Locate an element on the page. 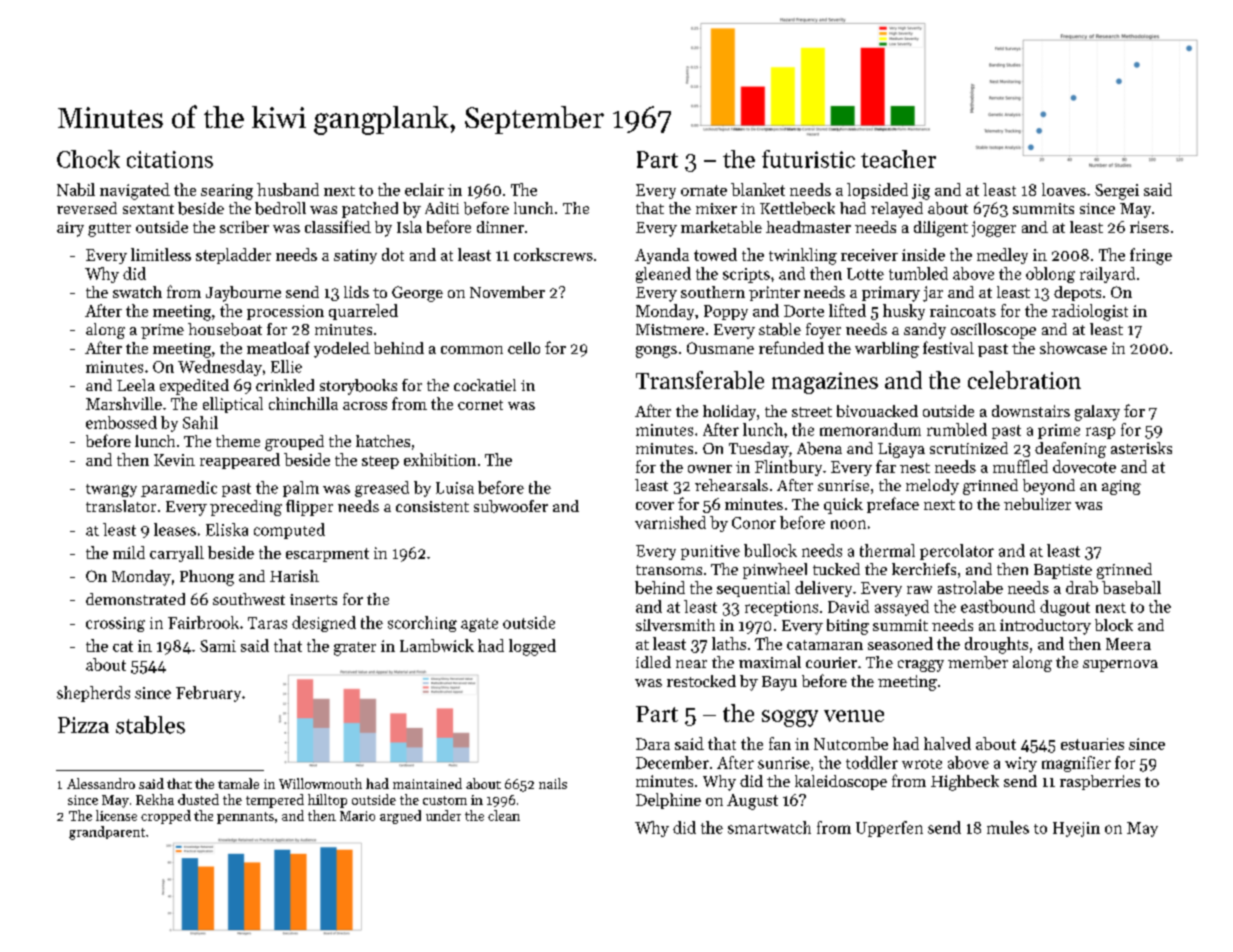 The width and height of the image is (1233, 952). Sergei is located at coordinates (1117, 192).
